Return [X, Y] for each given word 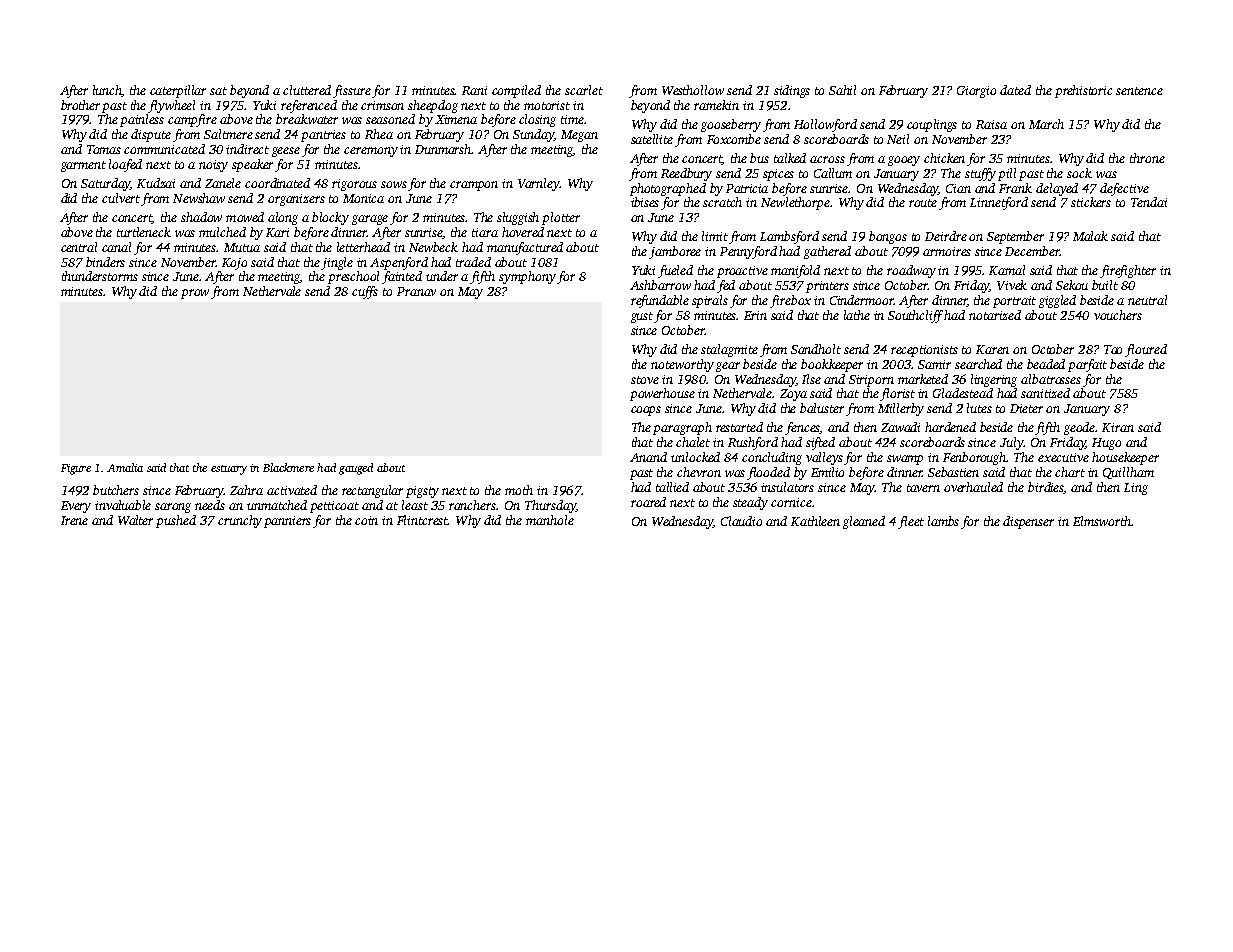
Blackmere [288, 467]
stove [645, 380]
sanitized [1045, 393]
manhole [550, 520]
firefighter [1128, 271]
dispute [151, 135]
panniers [287, 522]
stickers [1091, 202]
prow [195, 294]
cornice [791, 502]
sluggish [518, 218]
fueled [675, 271]
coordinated [277, 183]
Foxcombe [734, 139]
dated [1015, 90]
